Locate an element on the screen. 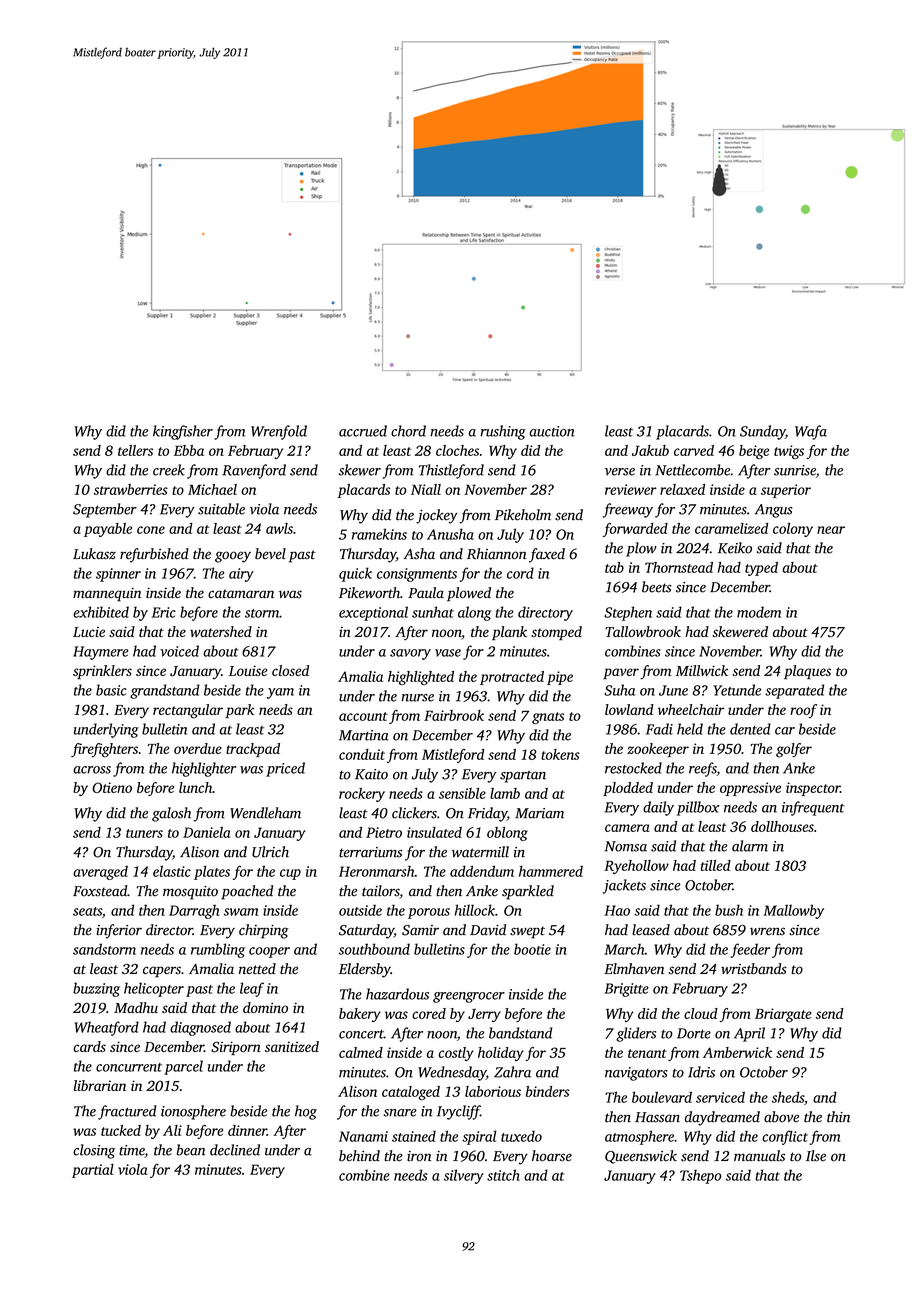  near is located at coordinates (831, 530).
